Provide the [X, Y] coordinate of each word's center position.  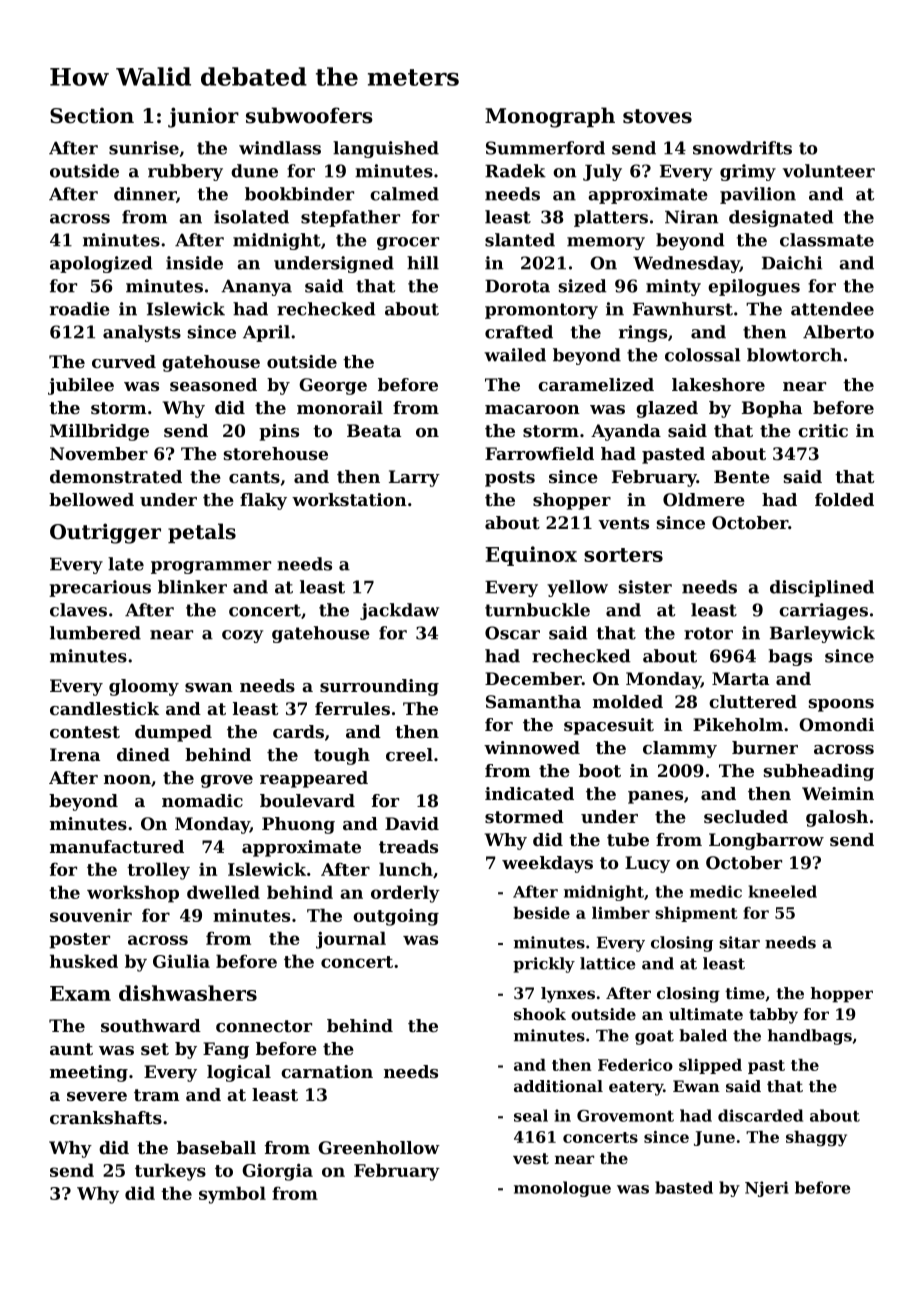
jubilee [81, 386]
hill [423, 263]
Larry [414, 478]
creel [409, 754]
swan [209, 687]
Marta [740, 678]
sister [645, 587]
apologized [101, 264]
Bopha [772, 409]
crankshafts [106, 1117]
